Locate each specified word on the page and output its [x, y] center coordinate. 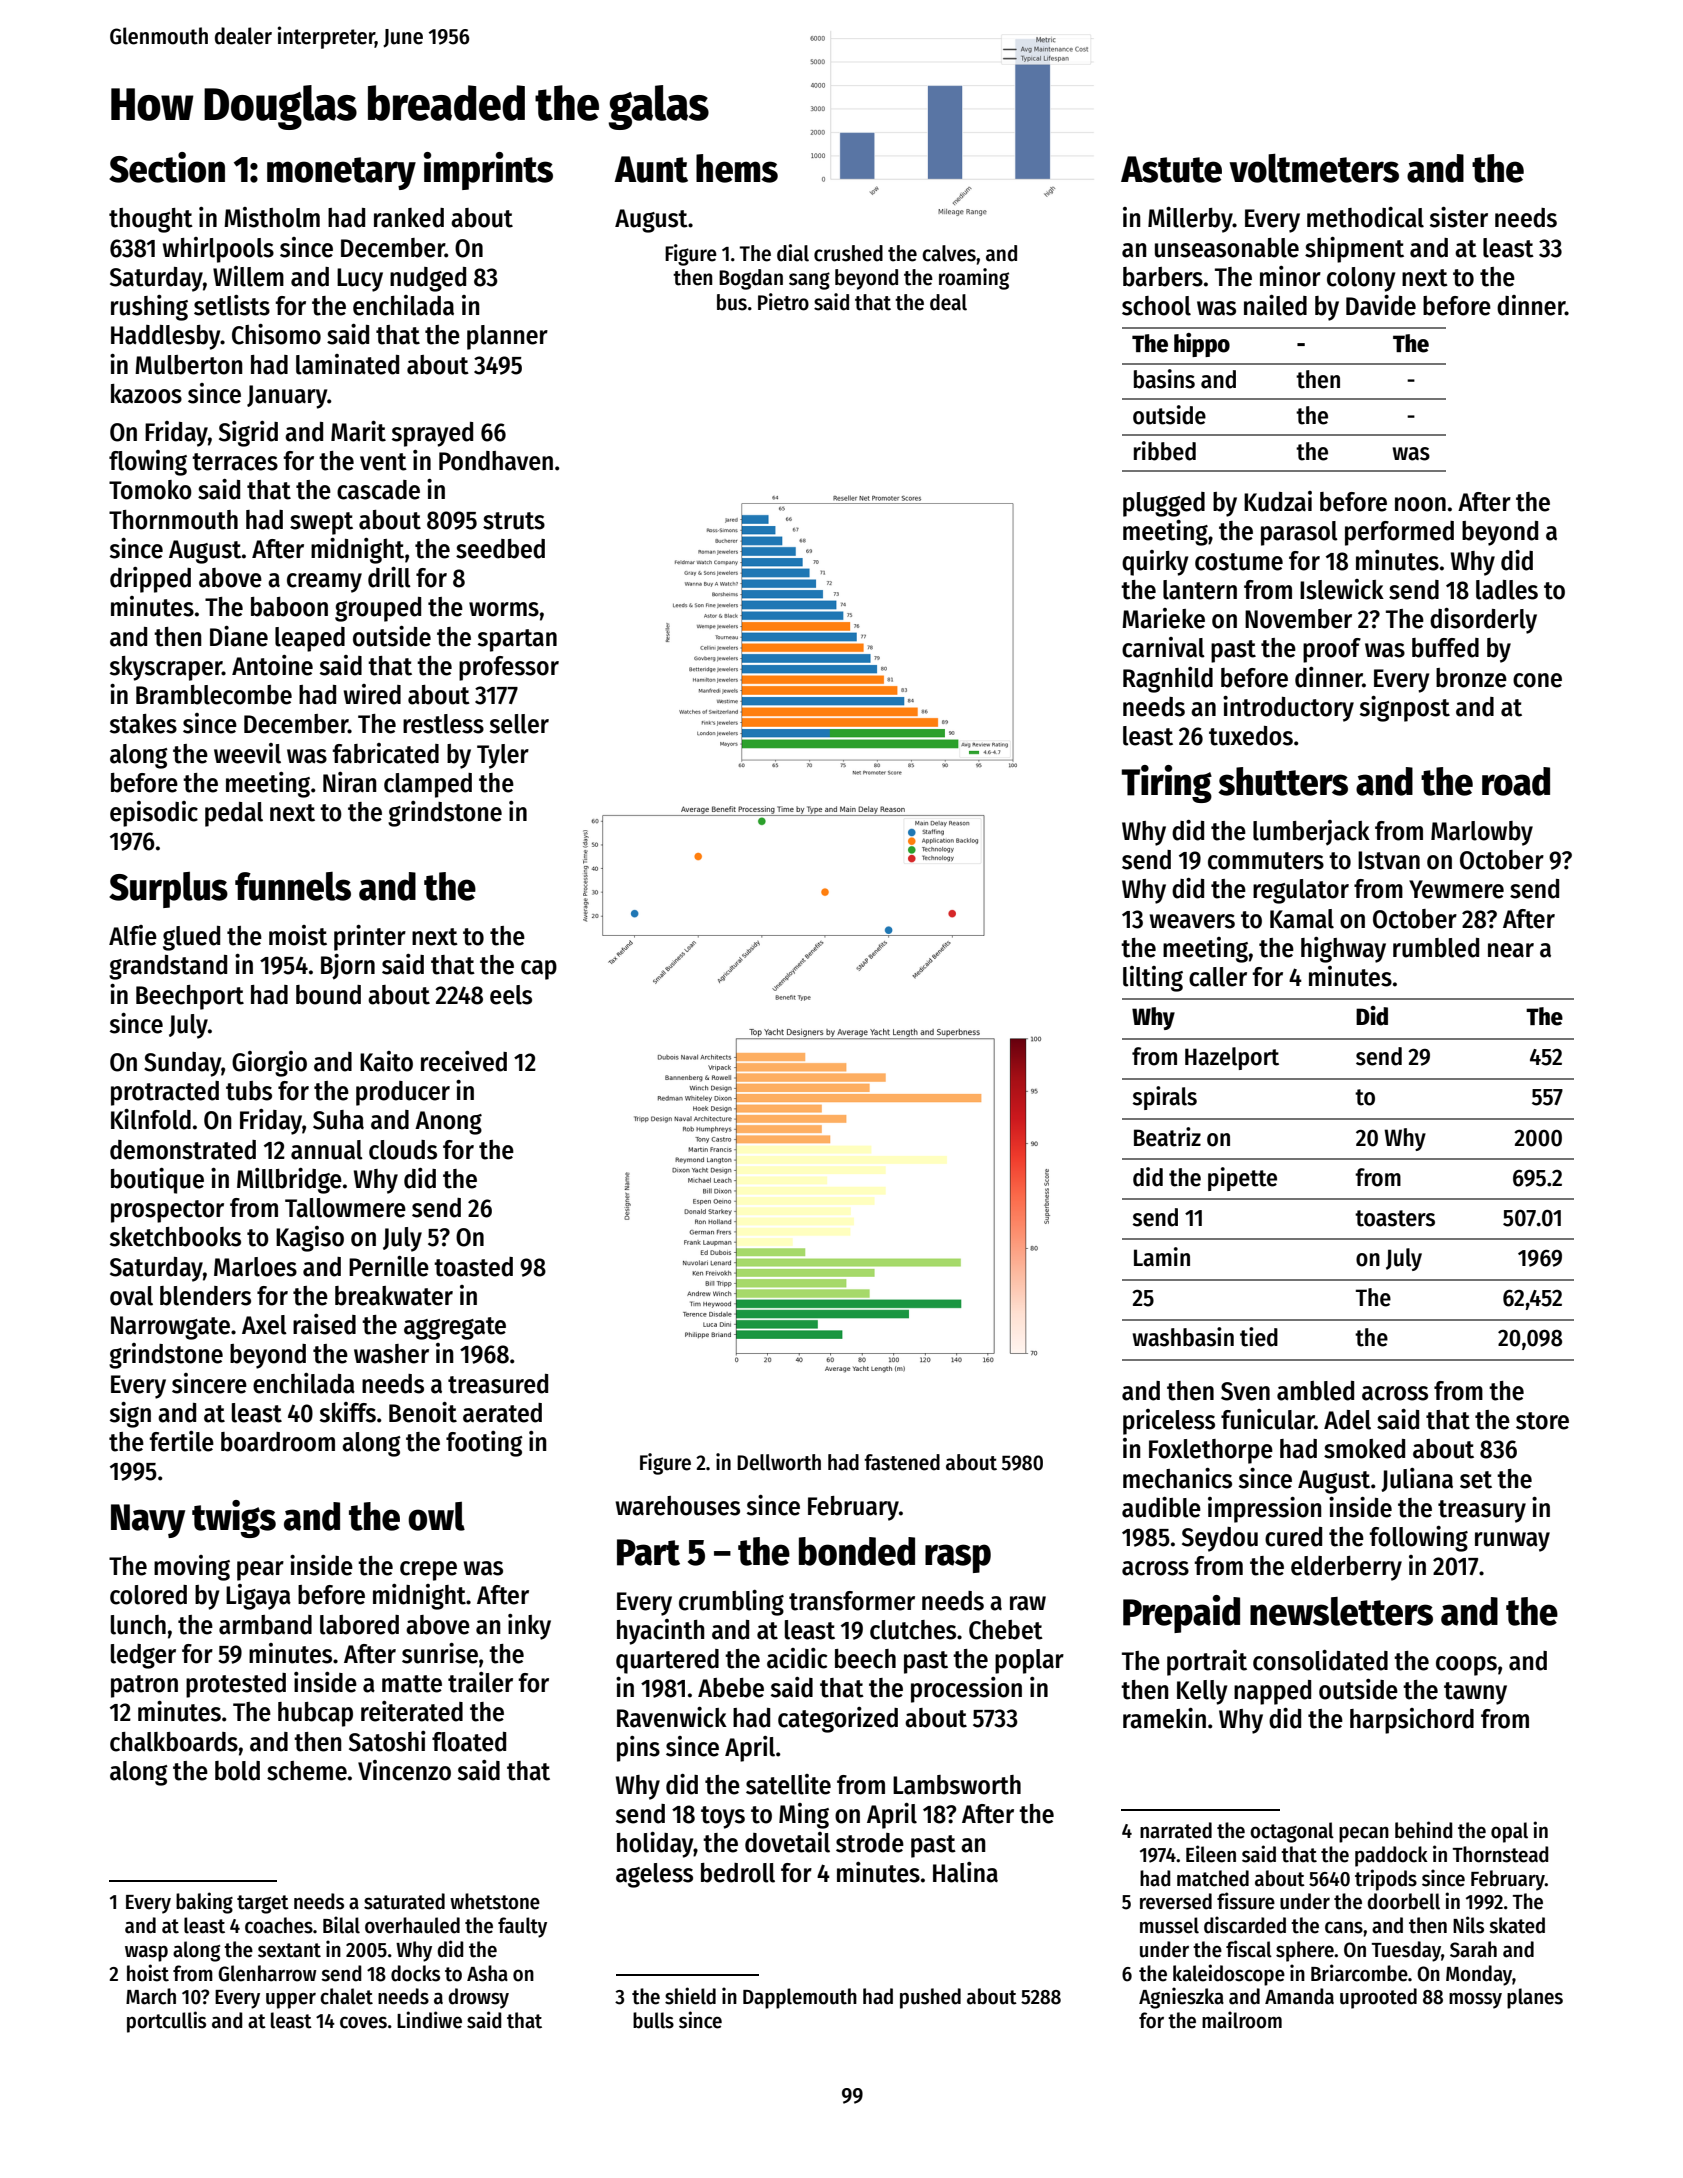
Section [167, 167]
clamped [428, 785]
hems [737, 168]
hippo [1202, 345]
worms [504, 609]
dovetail [787, 1842]
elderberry [1346, 1568]
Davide [1381, 305]
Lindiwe [429, 2020]
